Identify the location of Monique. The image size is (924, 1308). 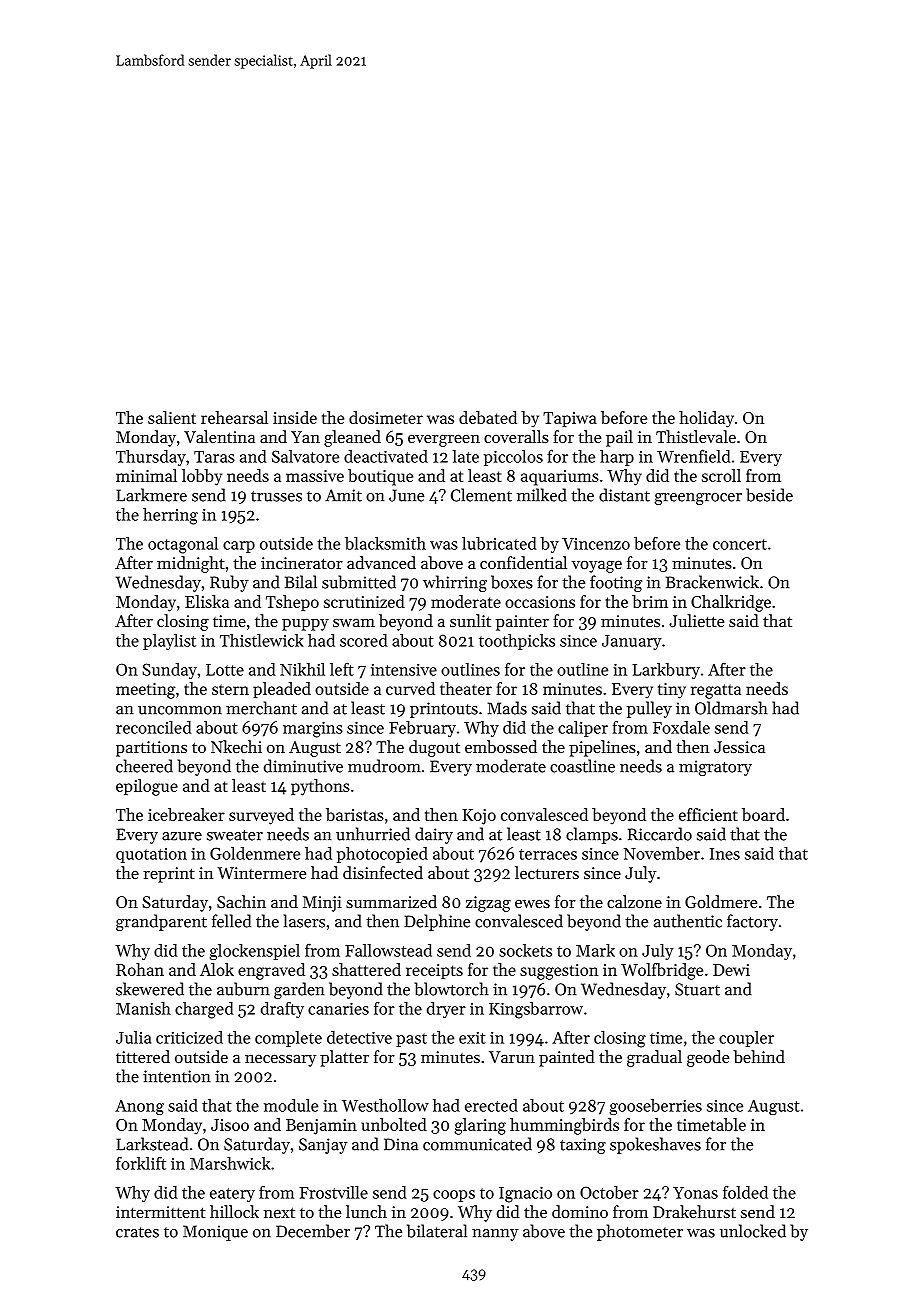
(215, 1233).
